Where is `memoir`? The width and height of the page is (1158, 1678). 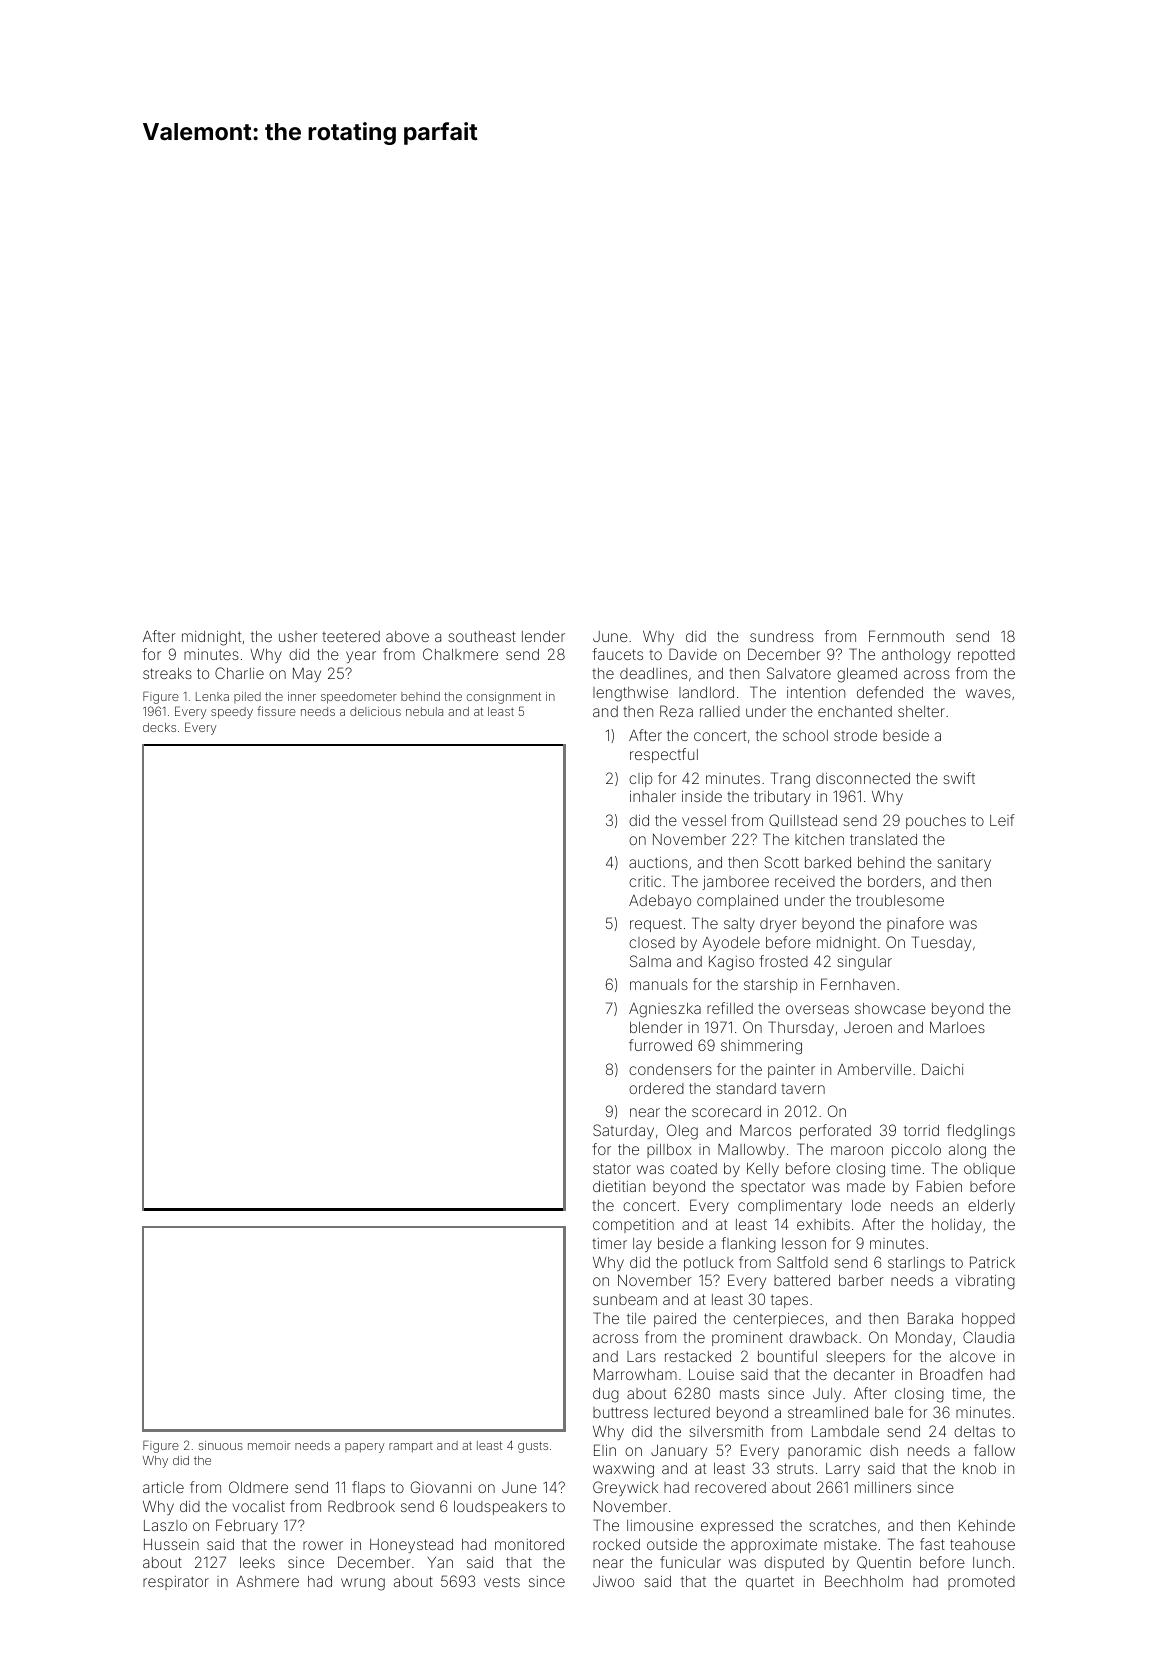
memoir is located at coordinates (269, 1445).
